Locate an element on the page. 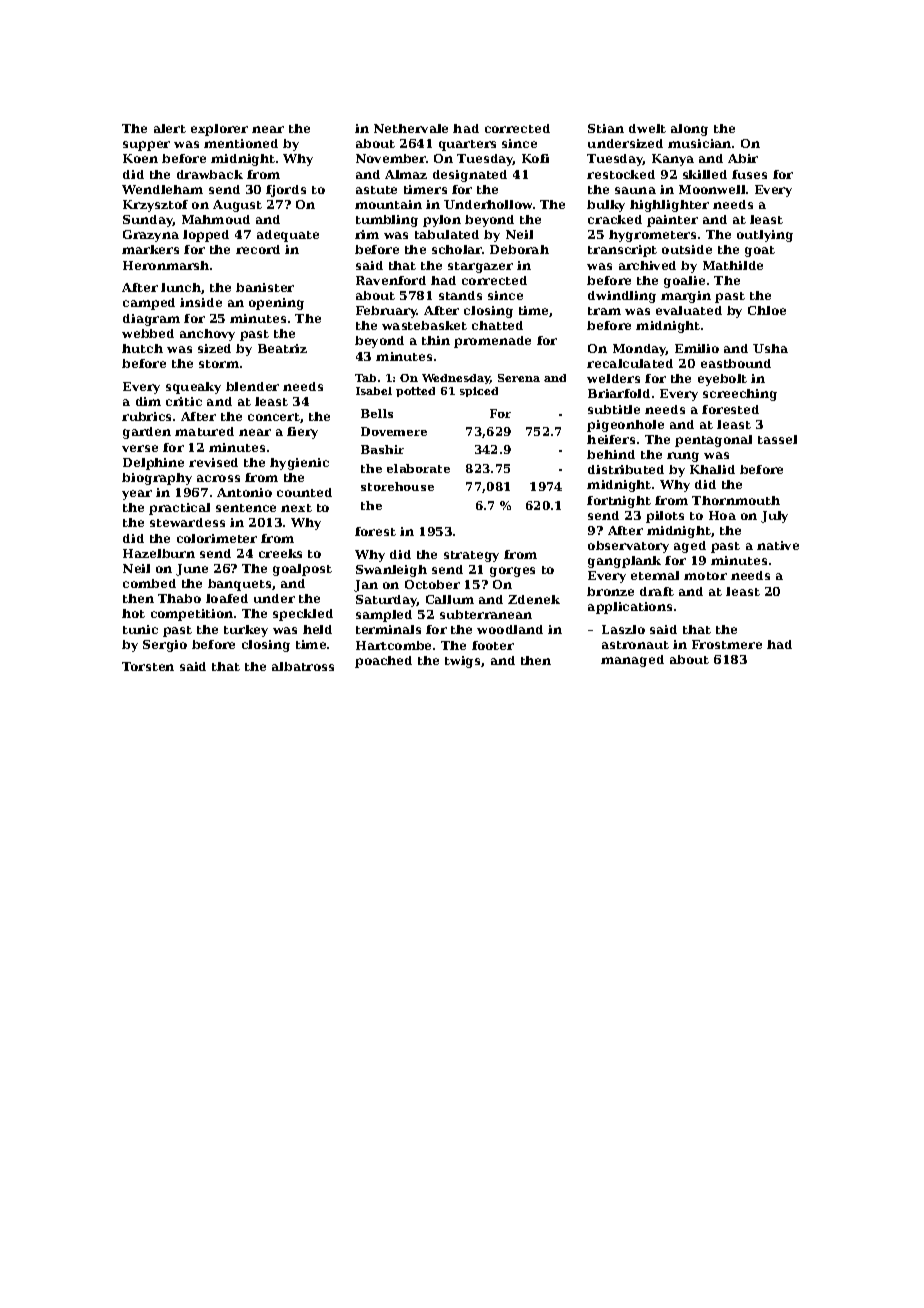 This document has width=924, height=1308. creeks is located at coordinates (280, 553).
